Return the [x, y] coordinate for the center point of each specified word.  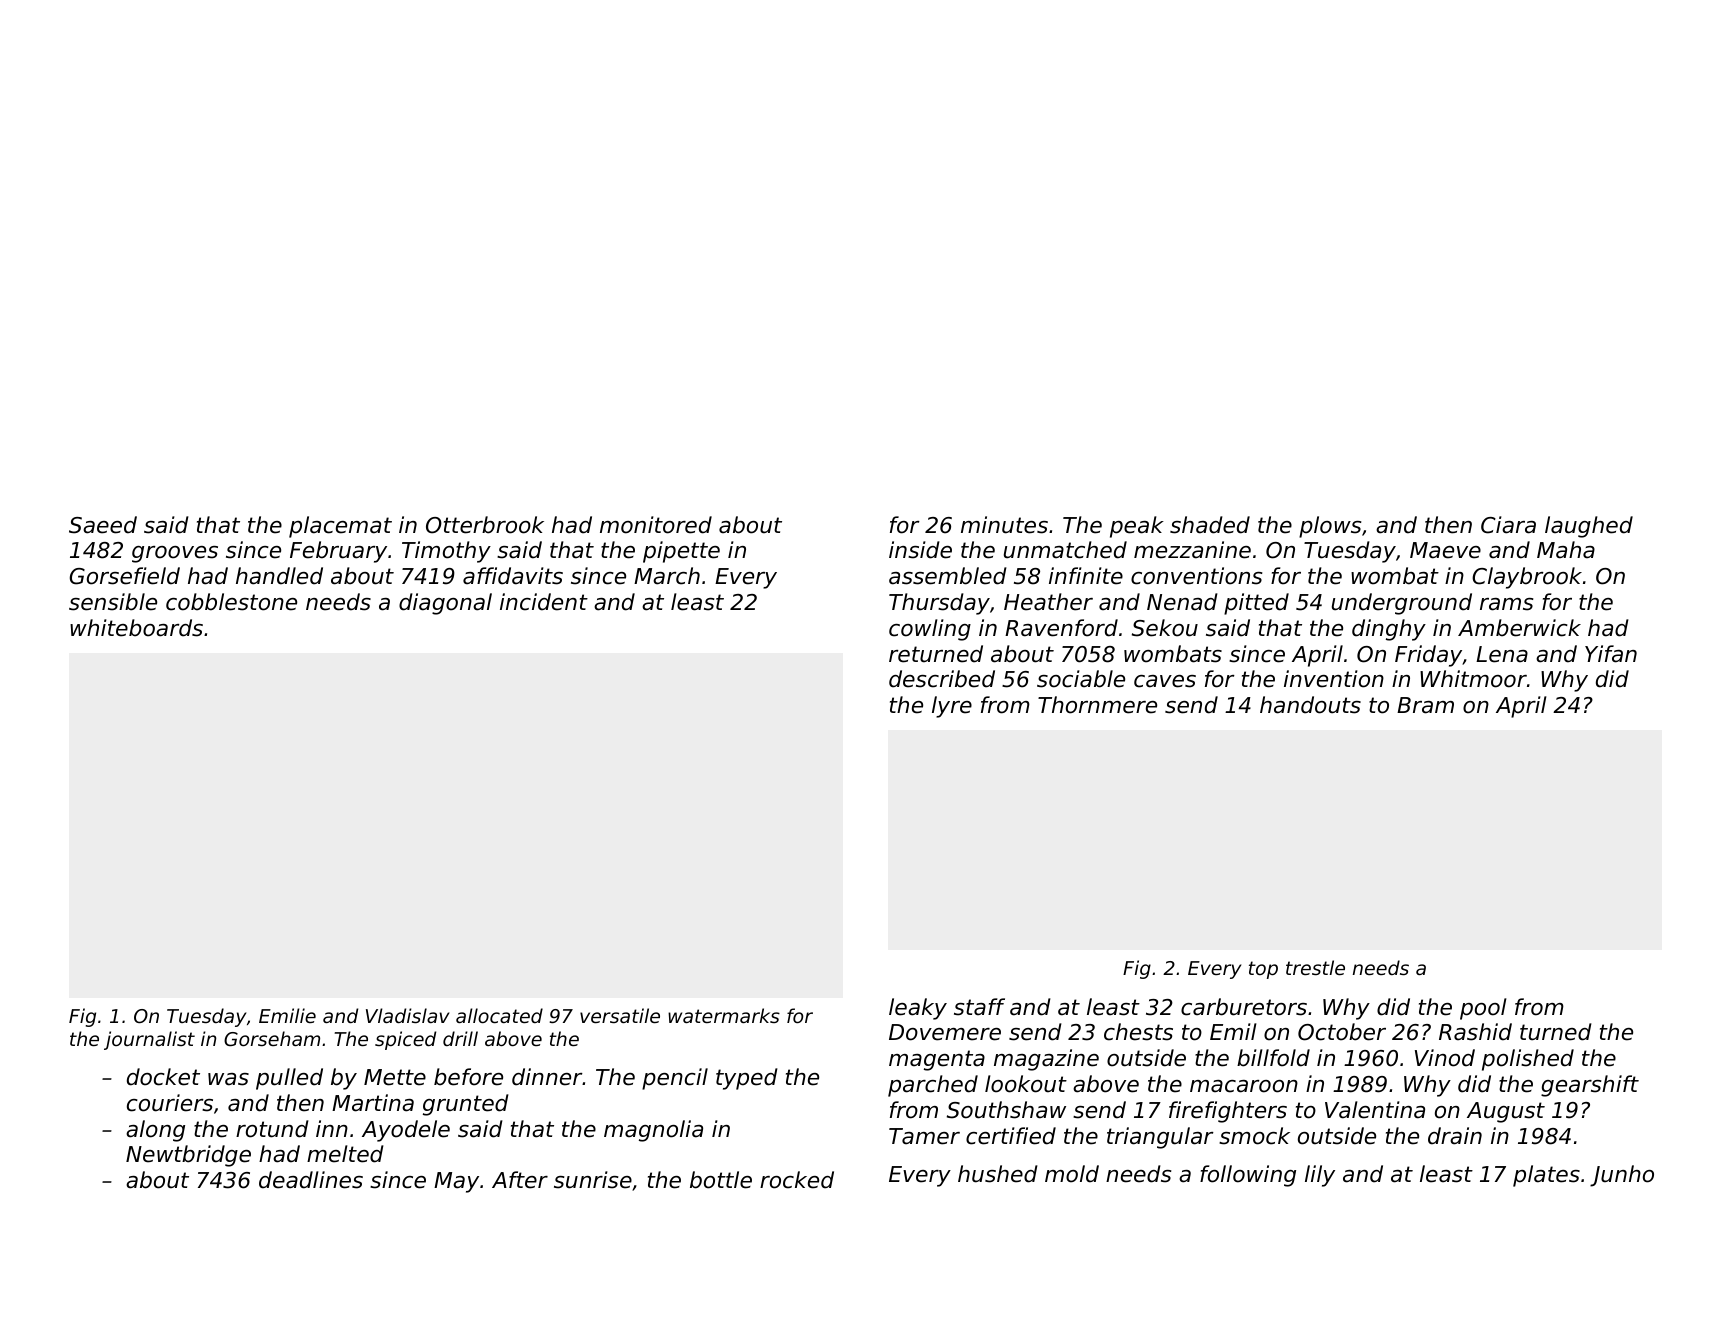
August [1506, 1112]
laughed [1589, 527]
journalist [149, 1040]
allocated [499, 1015]
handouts [1310, 705]
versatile [620, 1015]
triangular [1160, 1138]
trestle [1315, 967]
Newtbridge [188, 1156]
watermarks [724, 1015]
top [1263, 970]
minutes [1004, 525]
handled [279, 576]
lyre [952, 707]
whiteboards [136, 628]
